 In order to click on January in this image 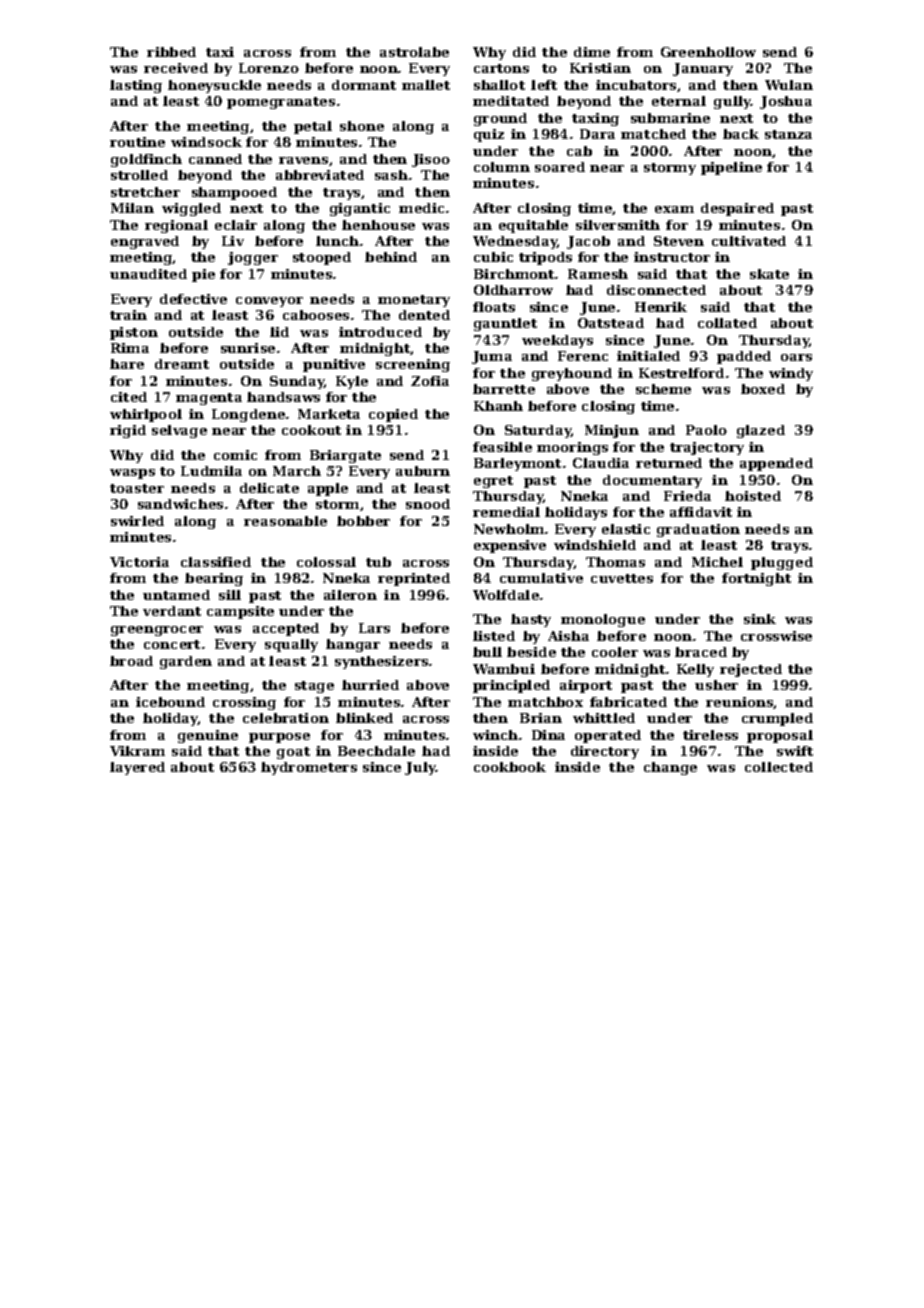, I will do `click(703, 69)`.
